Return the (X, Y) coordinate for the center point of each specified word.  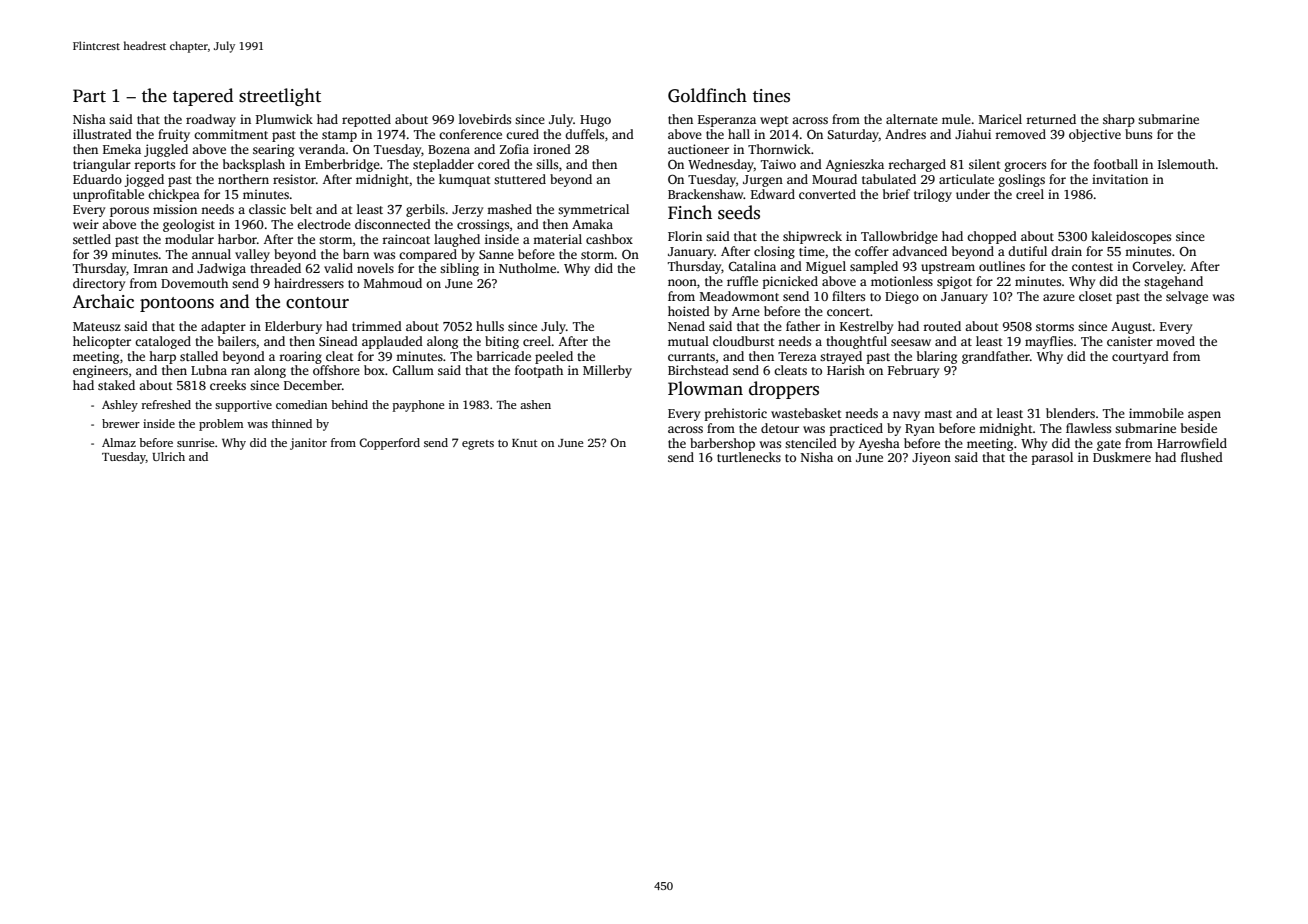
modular (189, 239)
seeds (739, 212)
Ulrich (168, 456)
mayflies (1049, 342)
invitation (1120, 179)
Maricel (1000, 119)
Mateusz (97, 326)
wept (774, 121)
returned (1051, 119)
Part (89, 96)
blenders (1070, 413)
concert (848, 312)
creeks (228, 385)
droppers (784, 390)
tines (771, 96)
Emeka (122, 149)
